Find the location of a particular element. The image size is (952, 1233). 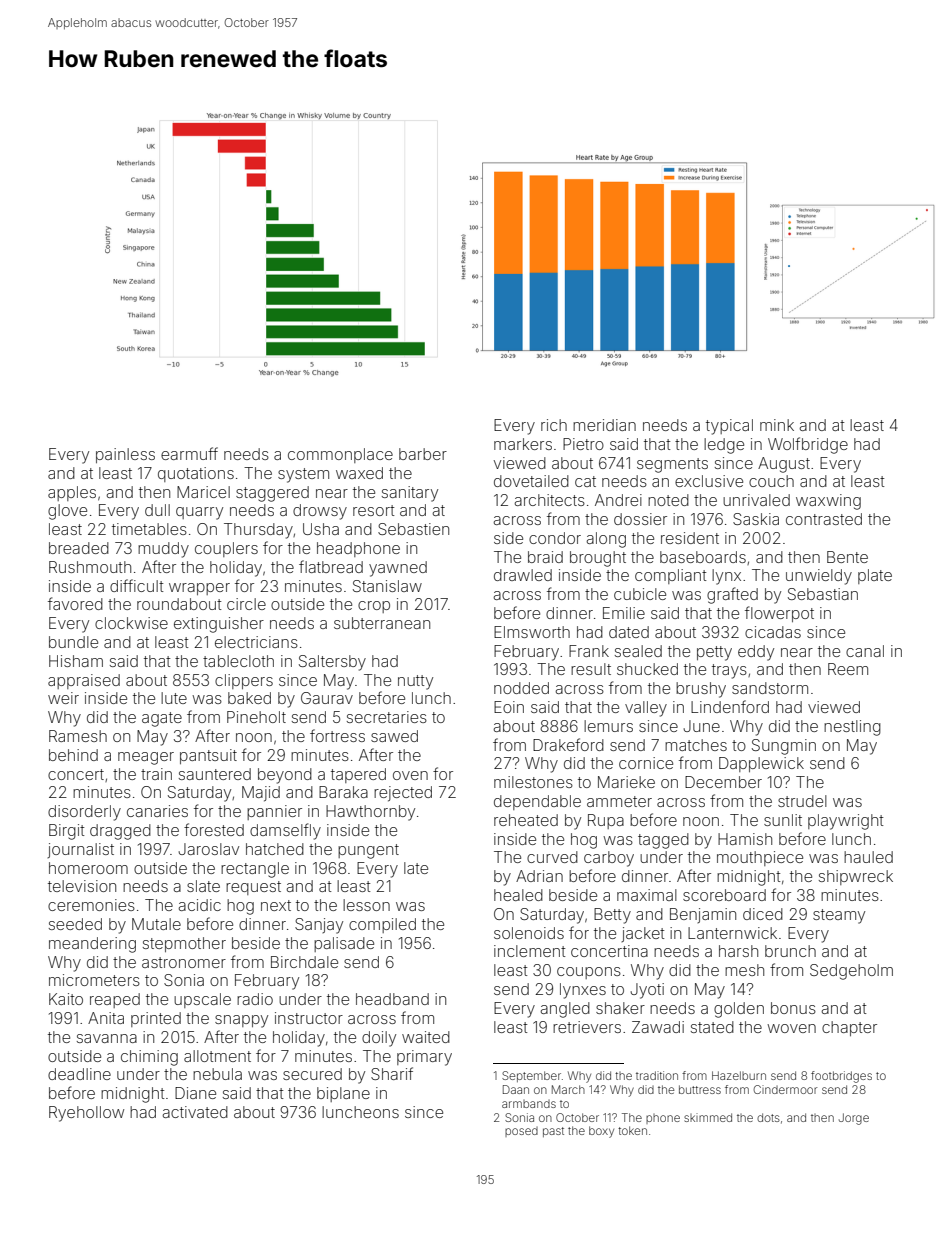

compliant is located at coordinates (671, 576).
